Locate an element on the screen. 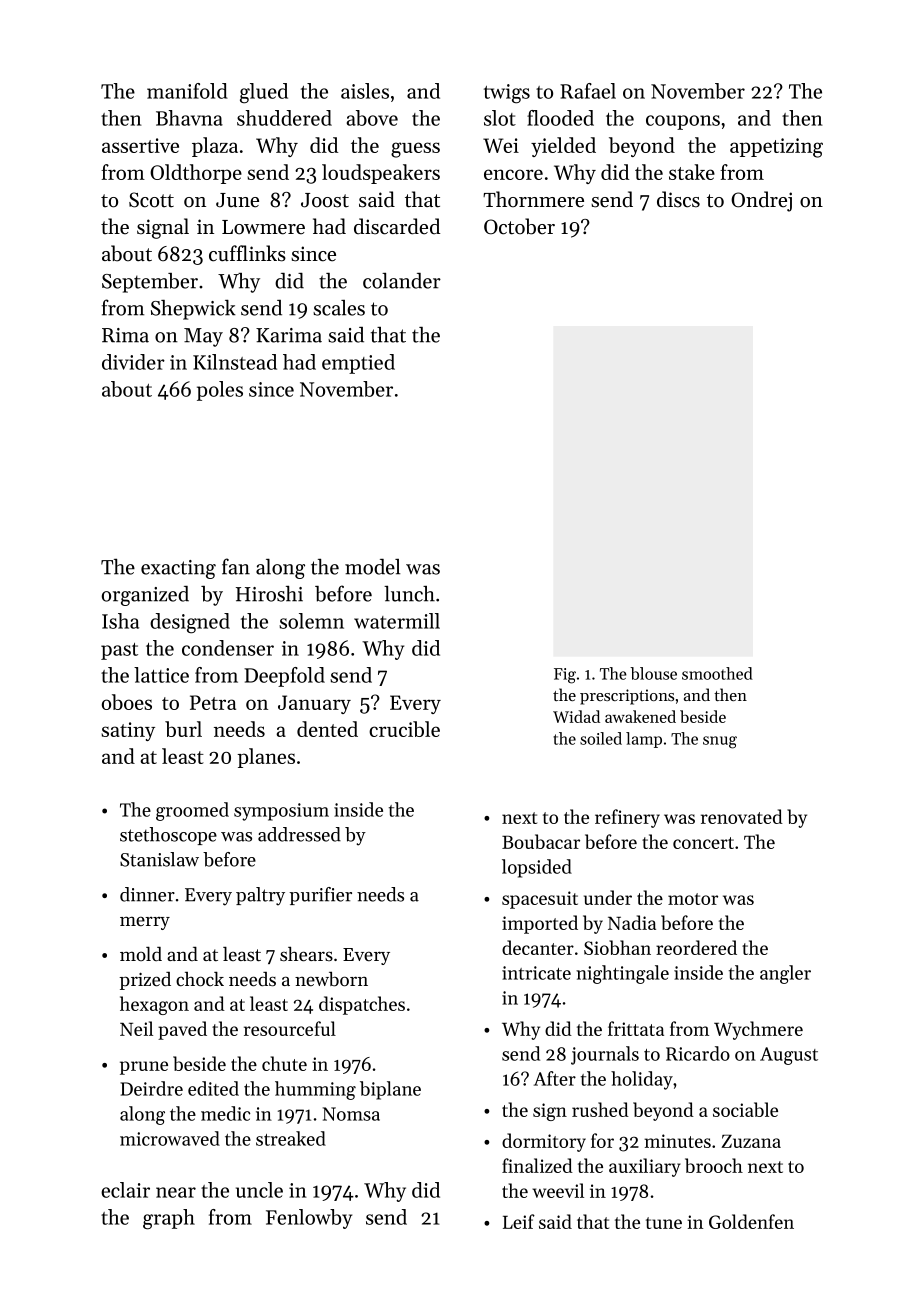  August is located at coordinates (789, 1056).
